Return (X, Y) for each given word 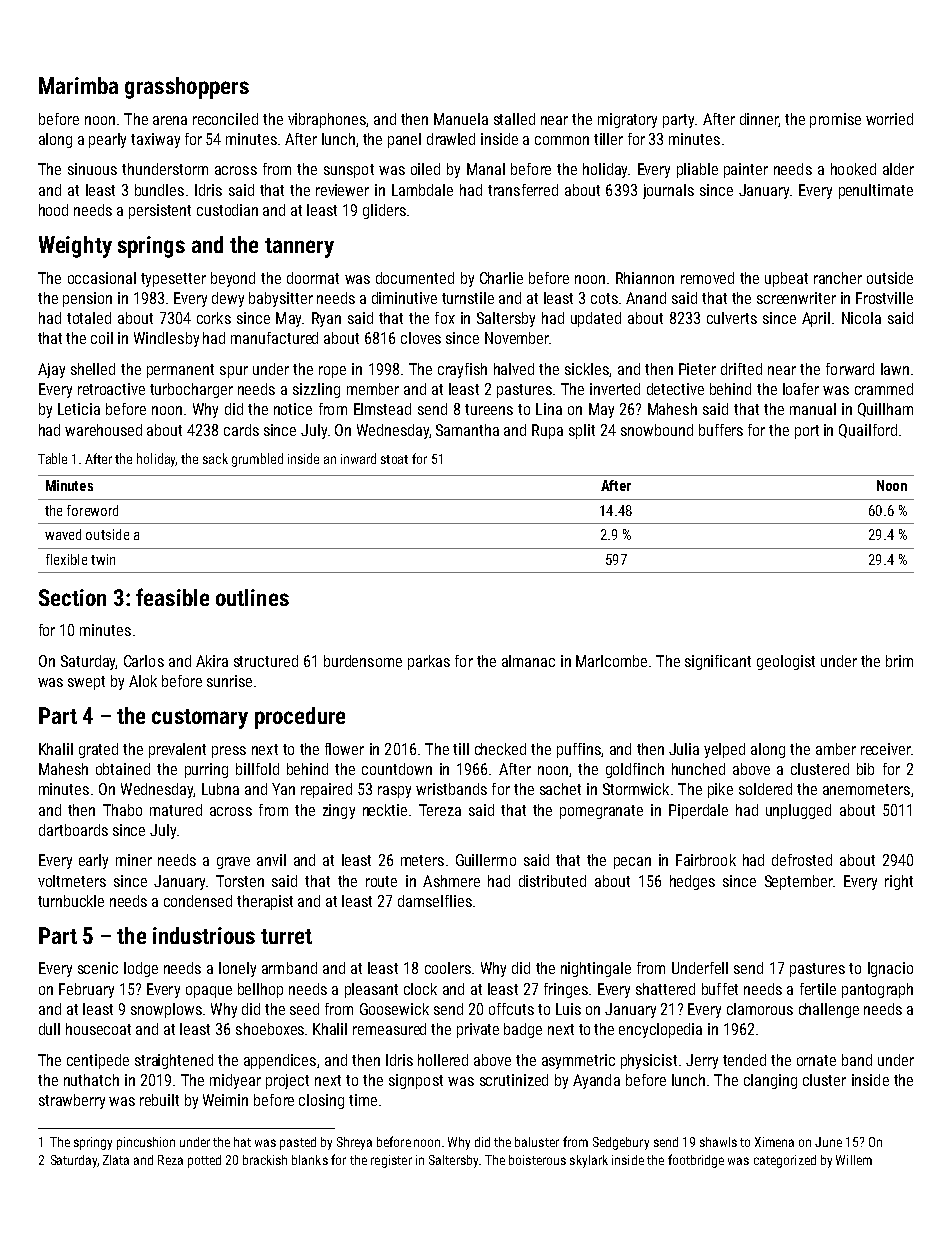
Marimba (78, 85)
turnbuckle (71, 901)
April (816, 319)
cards (241, 430)
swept (86, 683)
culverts (732, 318)
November (517, 338)
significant (718, 662)
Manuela (461, 119)
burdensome (363, 661)
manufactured (274, 338)
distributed (552, 881)
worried (889, 119)
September (799, 882)
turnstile (468, 298)
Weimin (225, 1100)
